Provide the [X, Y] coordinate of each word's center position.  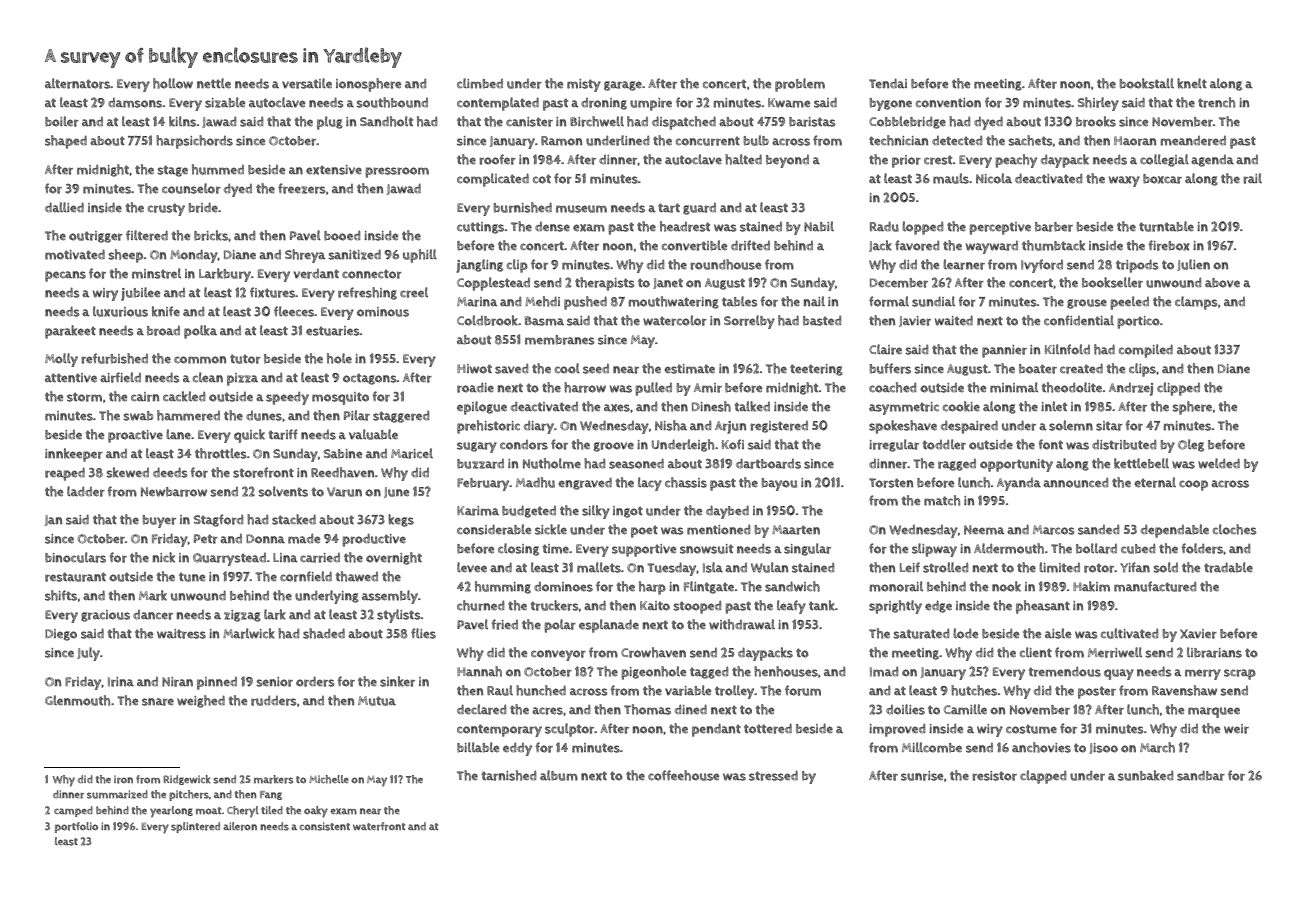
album [559, 775]
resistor [994, 776]
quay [1119, 674]
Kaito [655, 606]
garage [623, 86]
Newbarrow [174, 492]
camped [73, 811]
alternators [77, 83]
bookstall [1147, 83]
